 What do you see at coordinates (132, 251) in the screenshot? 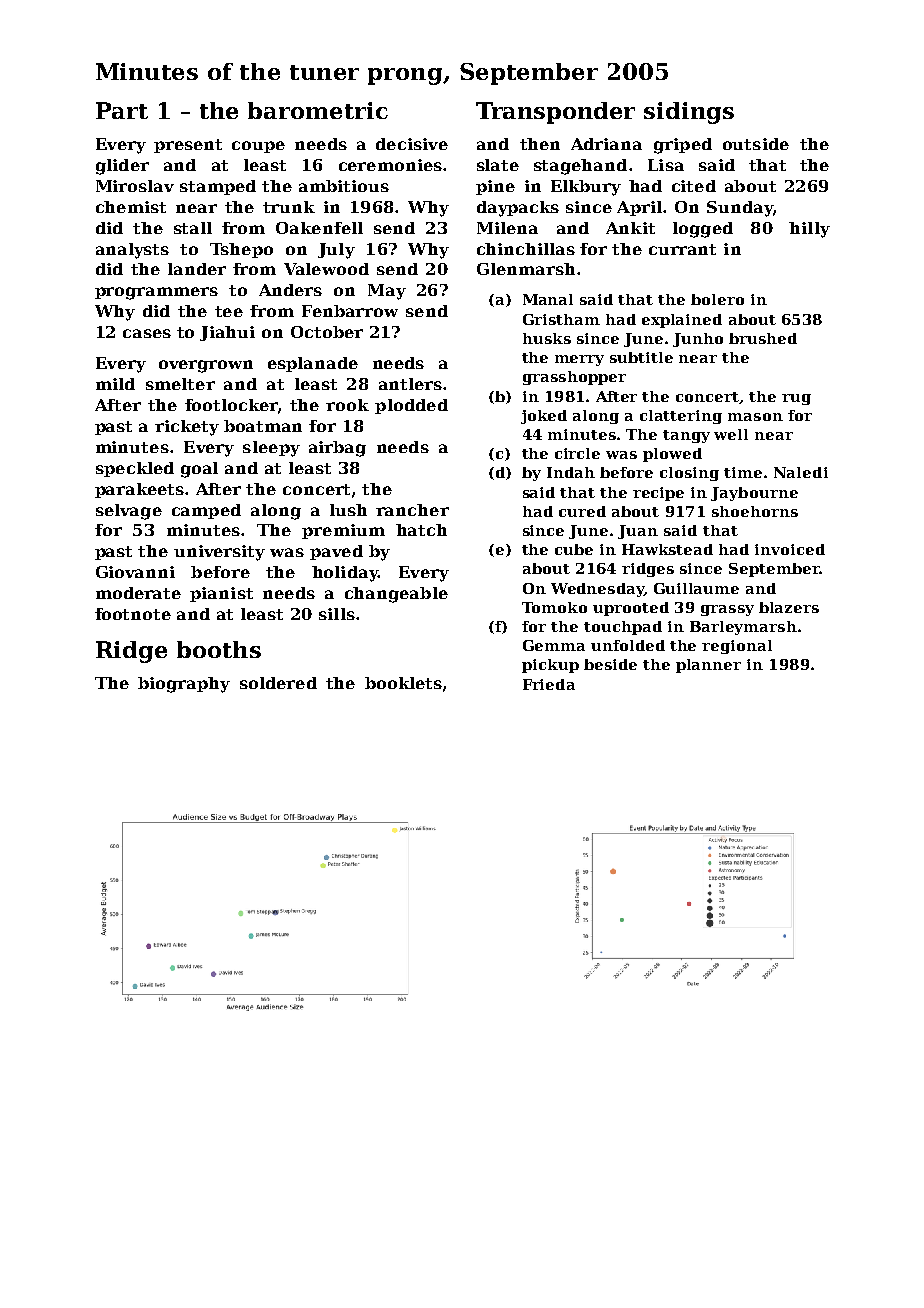
I see `analysts` at bounding box center [132, 251].
